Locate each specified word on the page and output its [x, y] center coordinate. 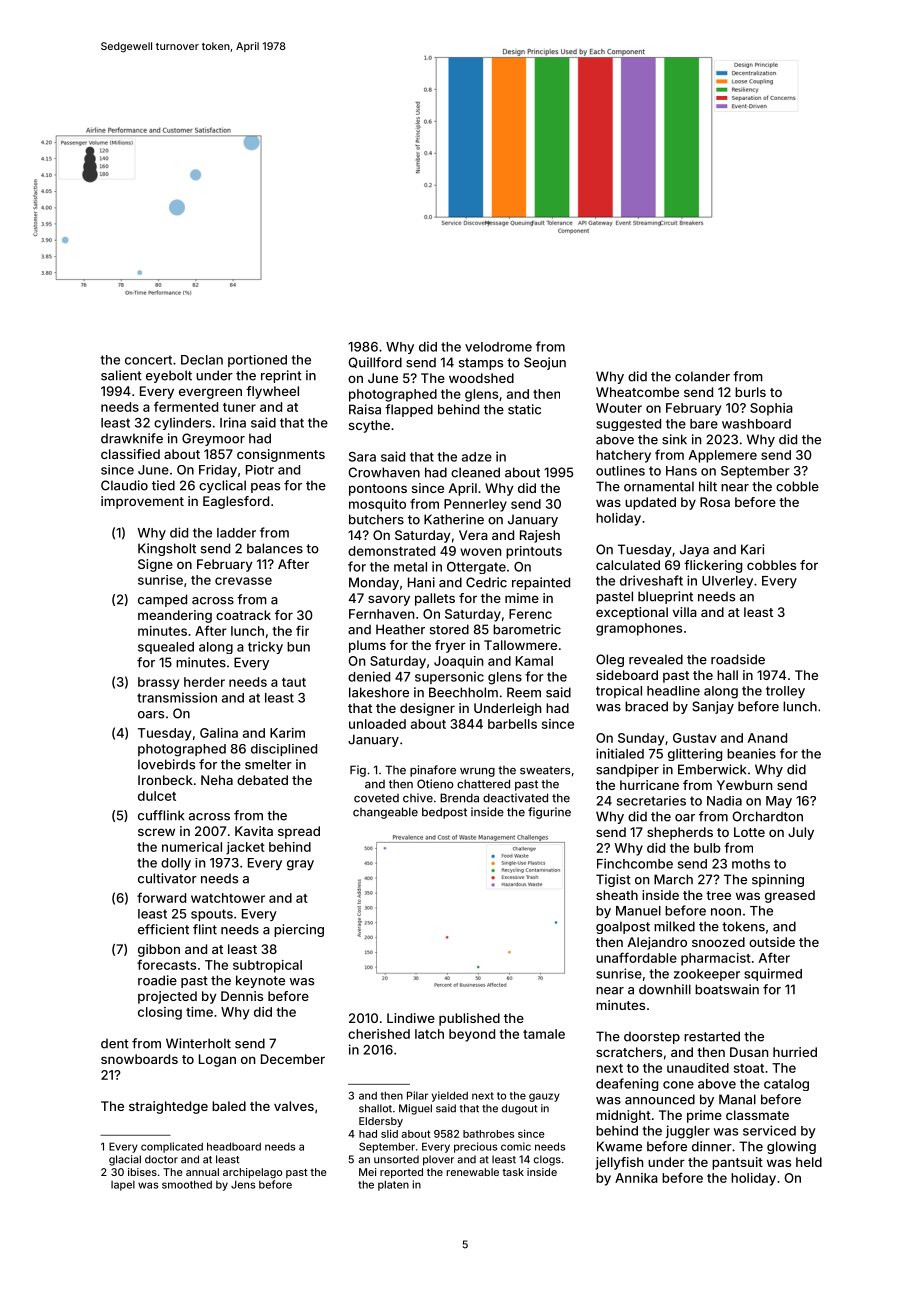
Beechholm [463, 692]
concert [148, 360]
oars [151, 715]
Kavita [254, 831]
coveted [376, 798]
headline [673, 691]
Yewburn [744, 785]
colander [702, 376]
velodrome [498, 347]
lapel [123, 1186]
